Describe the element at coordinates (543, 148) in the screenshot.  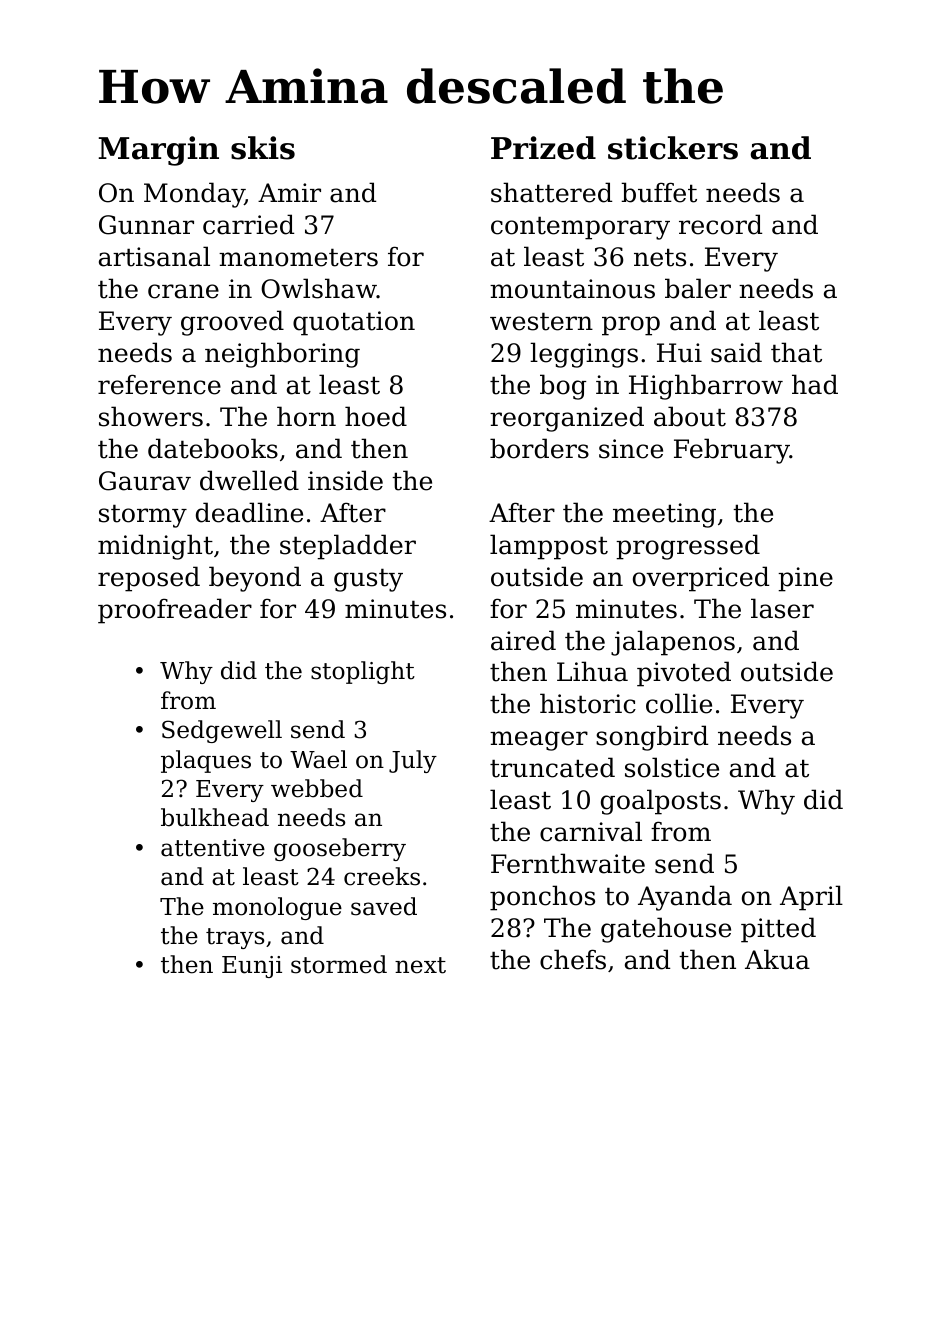
I see `Prized` at that location.
